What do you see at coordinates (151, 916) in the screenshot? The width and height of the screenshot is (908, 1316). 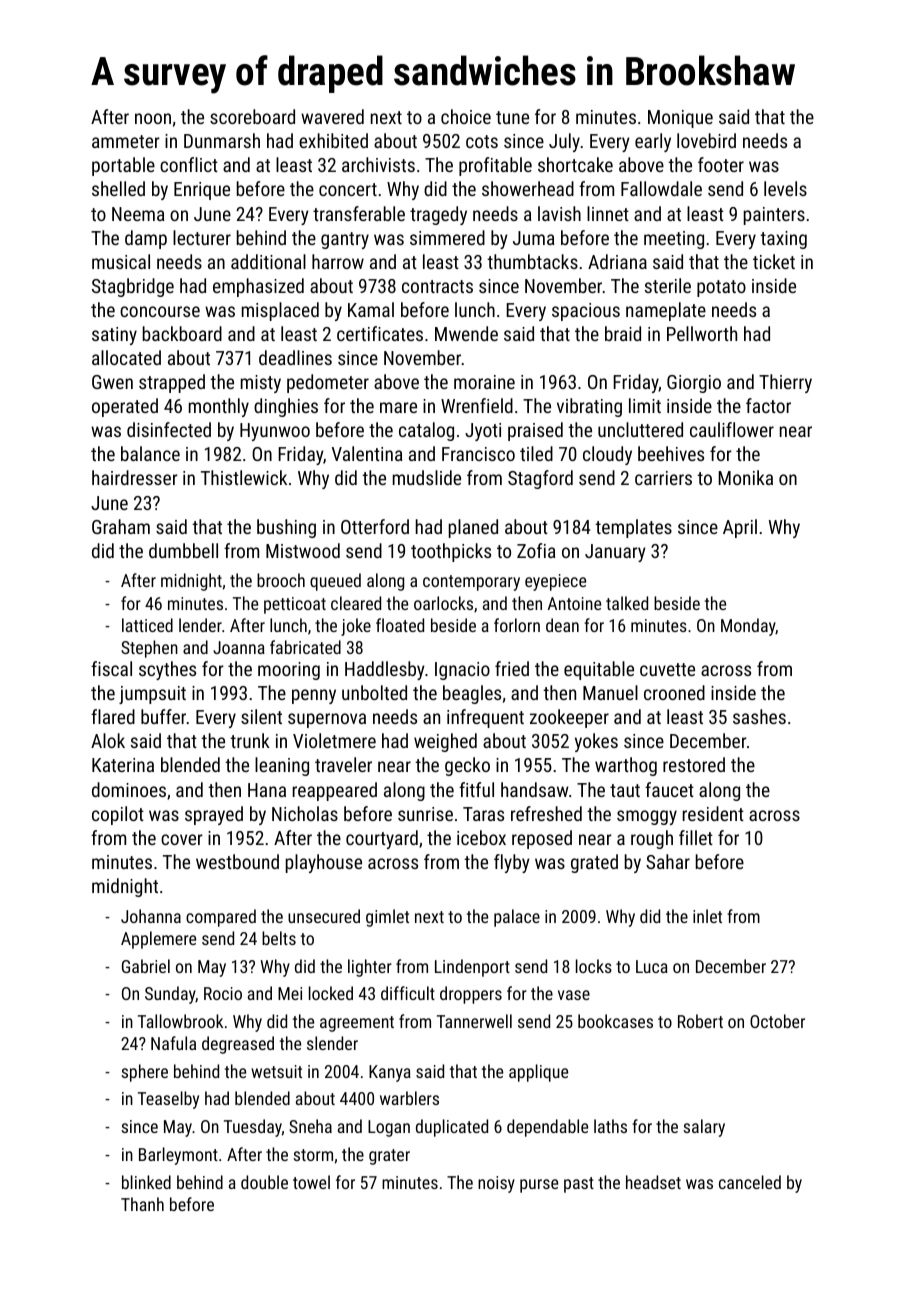 I see `Johanna` at bounding box center [151, 916].
